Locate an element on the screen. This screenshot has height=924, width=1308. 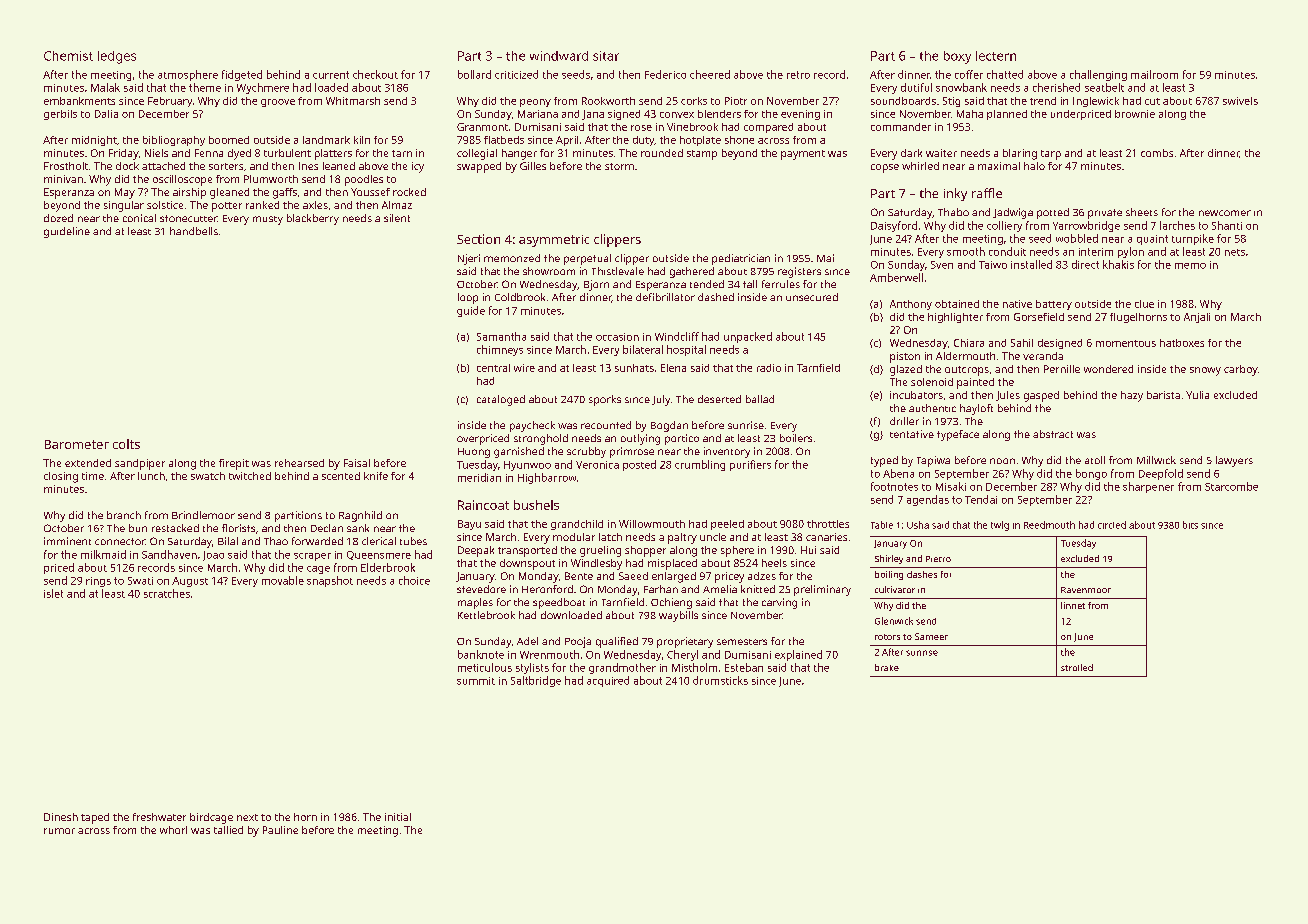
Thabo is located at coordinates (953, 212).
